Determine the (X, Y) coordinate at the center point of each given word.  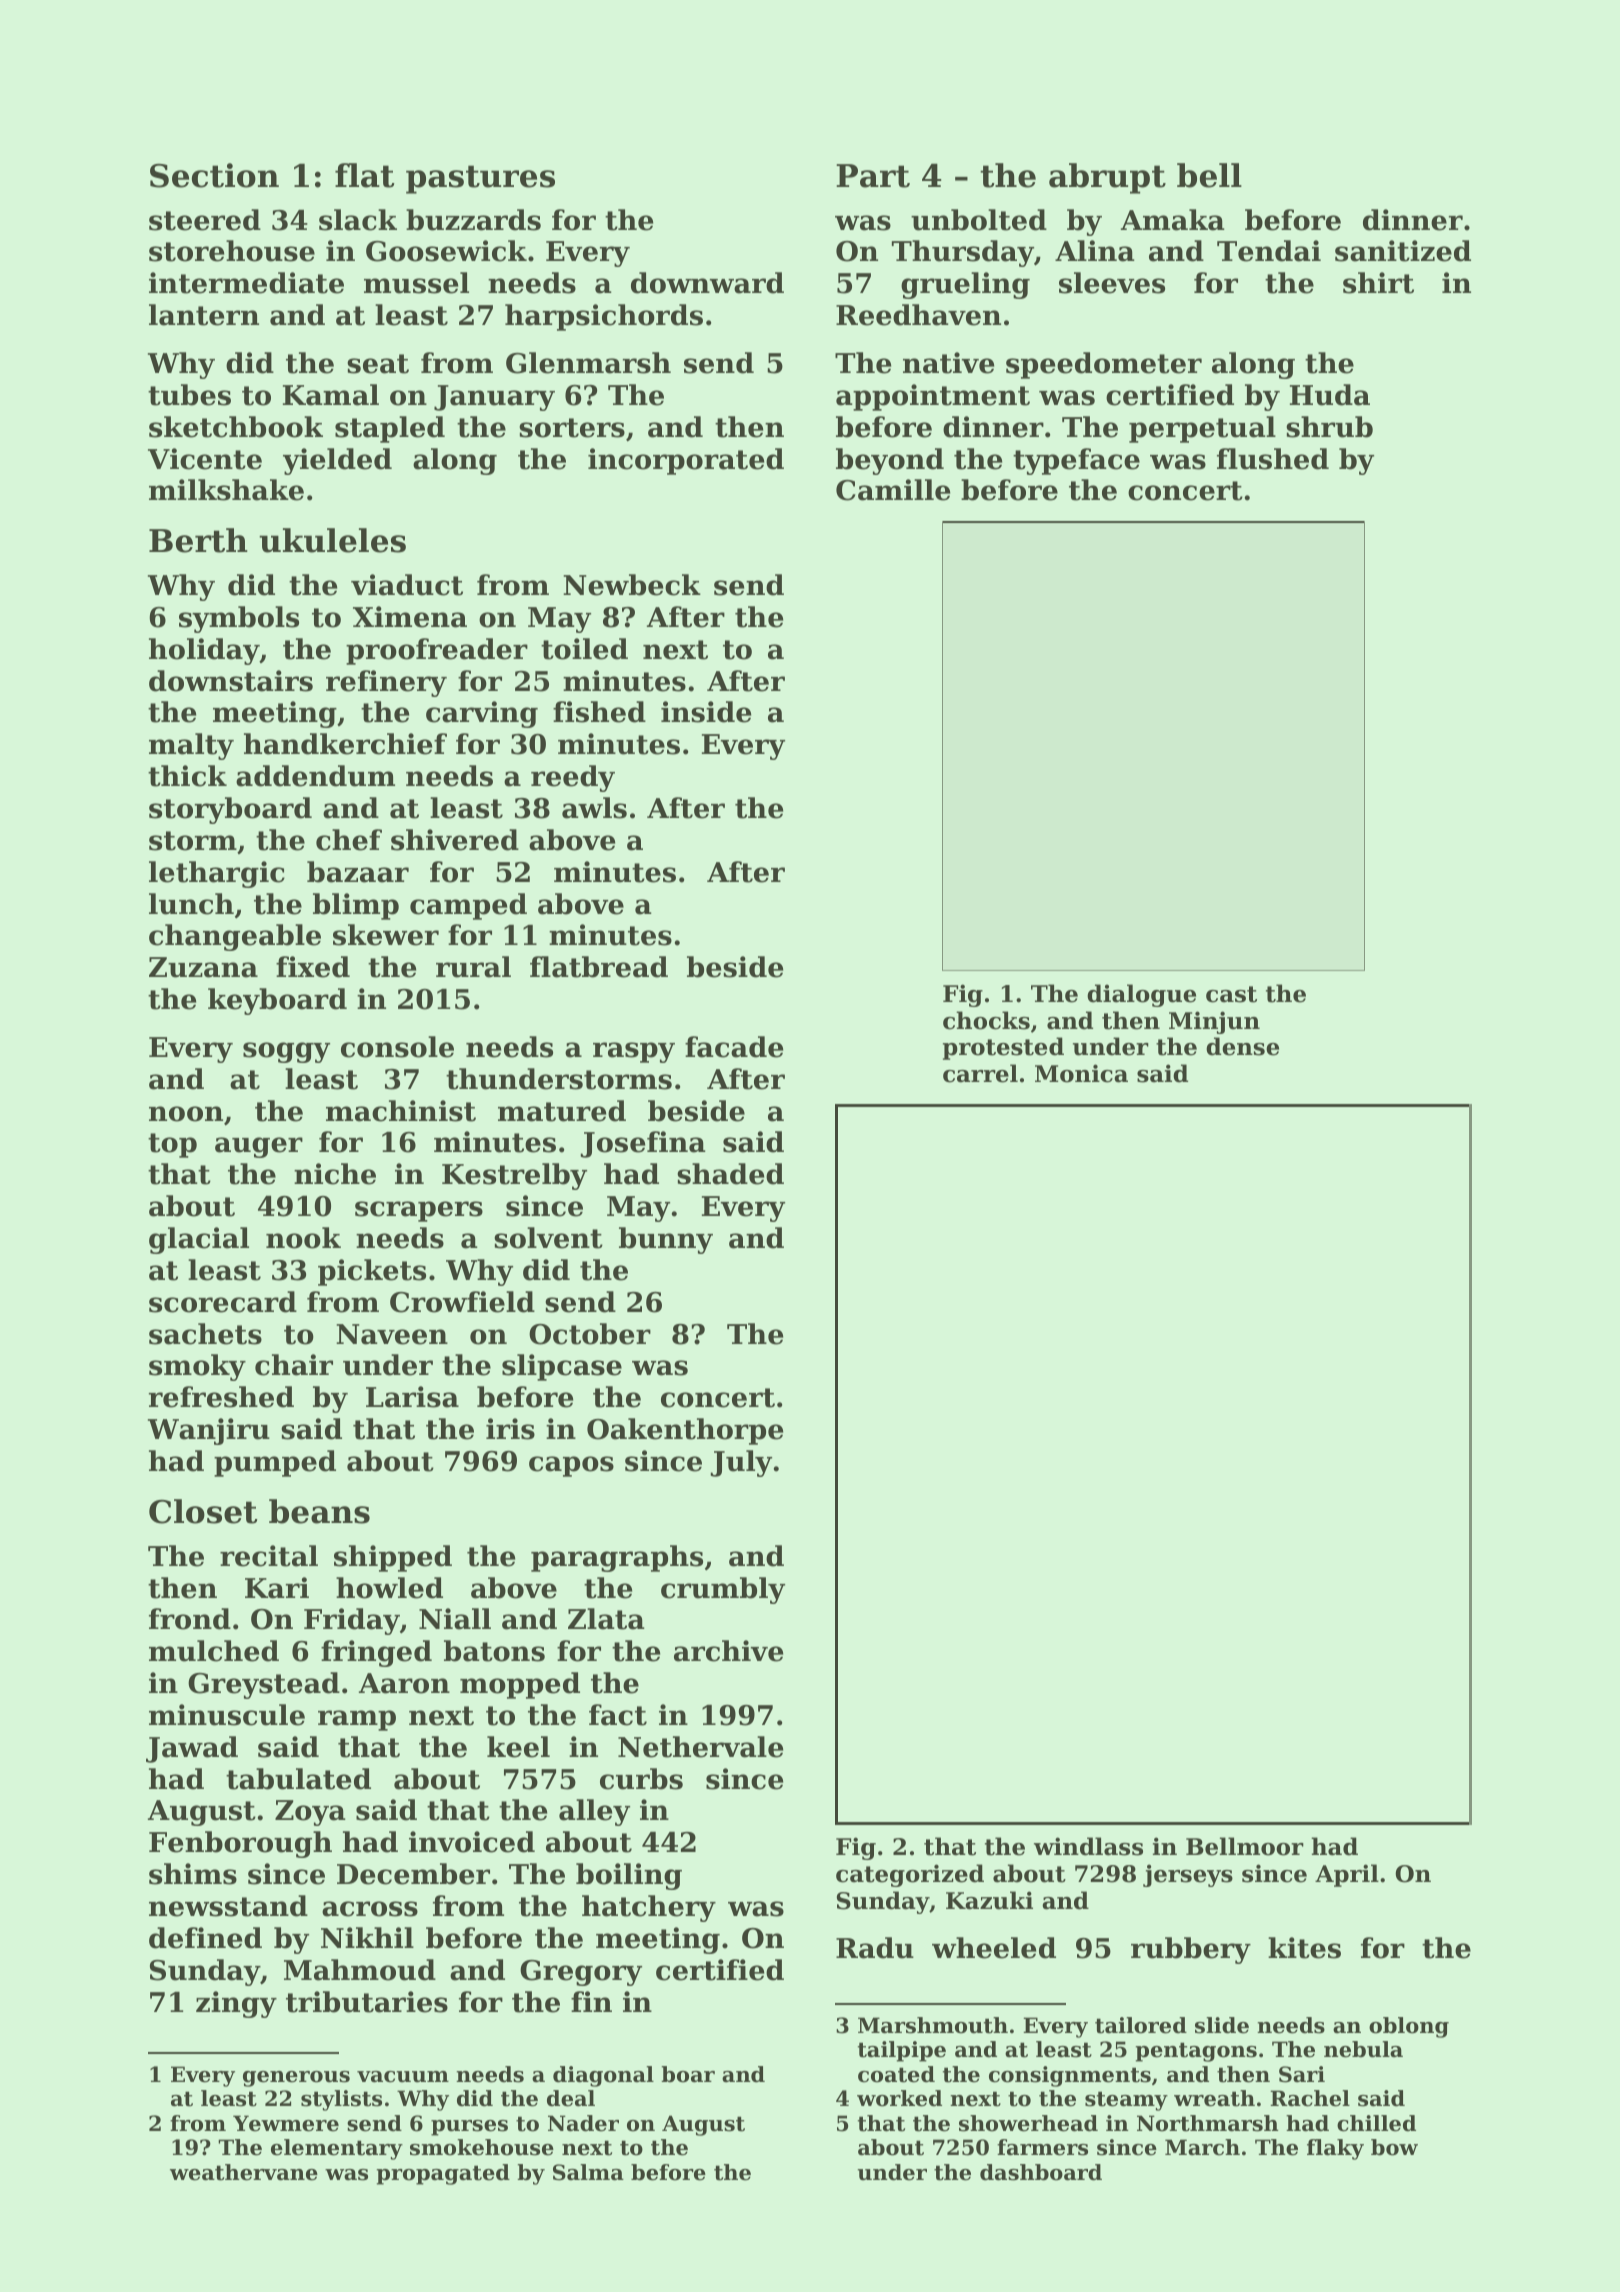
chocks (986, 1020)
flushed (1273, 459)
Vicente (205, 459)
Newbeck (632, 585)
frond (190, 1619)
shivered (455, 840)
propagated (443, 2174)
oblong (1409, 2027)
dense (1242, 1046)
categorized (910, 1875)
